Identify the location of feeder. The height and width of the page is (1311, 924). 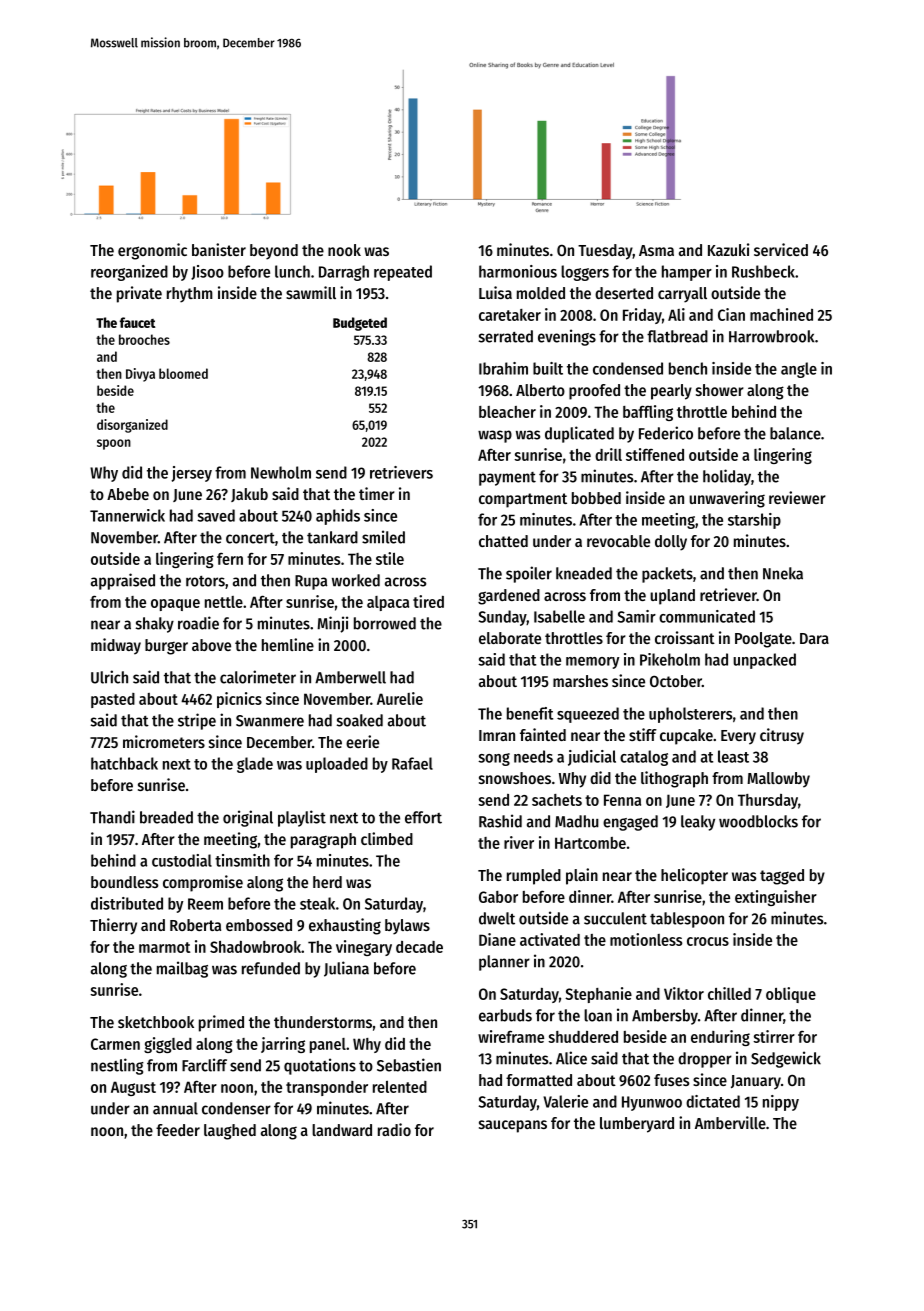
(178, 1130).
